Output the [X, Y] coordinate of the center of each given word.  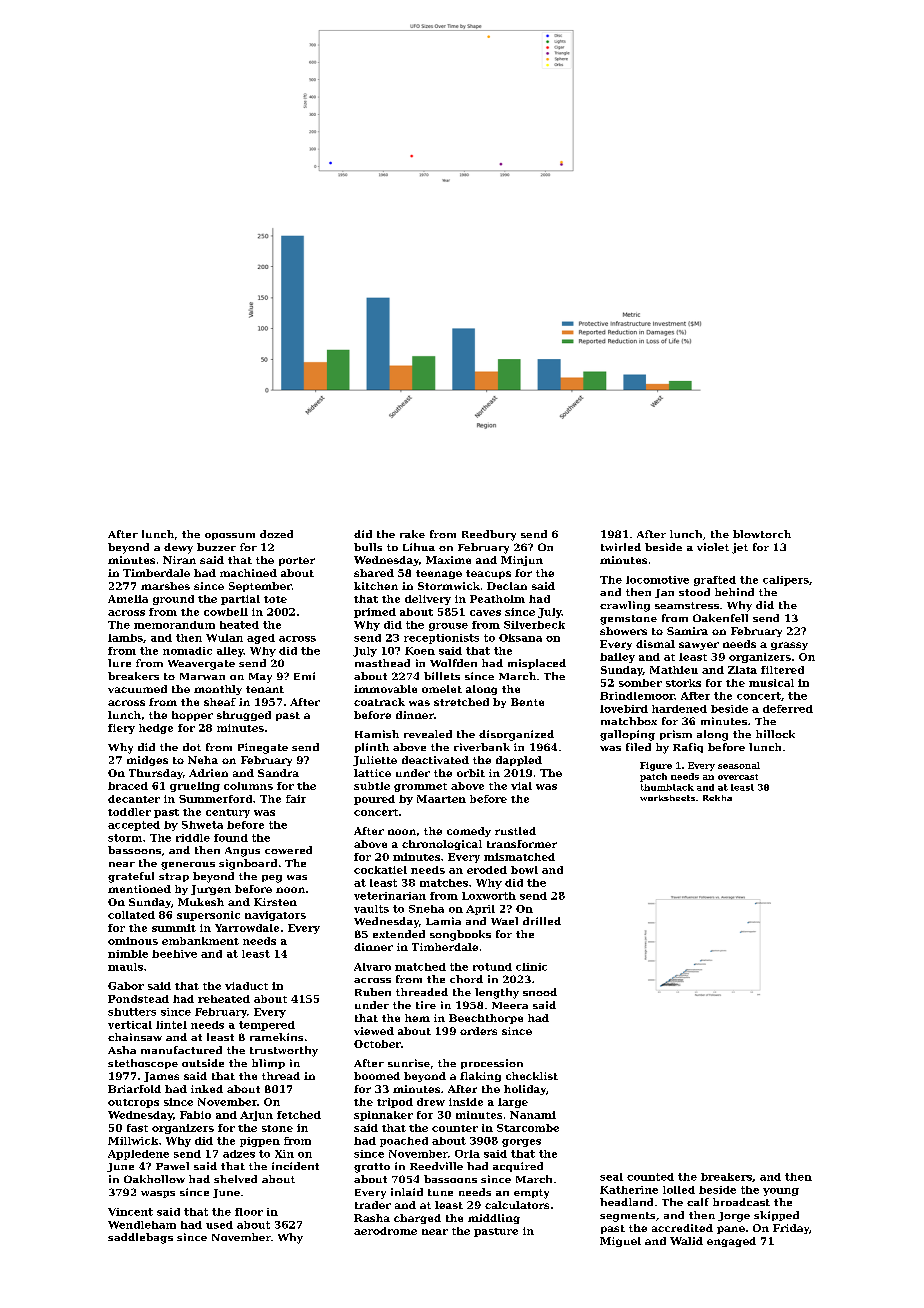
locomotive [657, 580]
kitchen [376, 586]
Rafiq [688, 748]
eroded [487, 870]
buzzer [216, 547]
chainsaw [135, 1037]
